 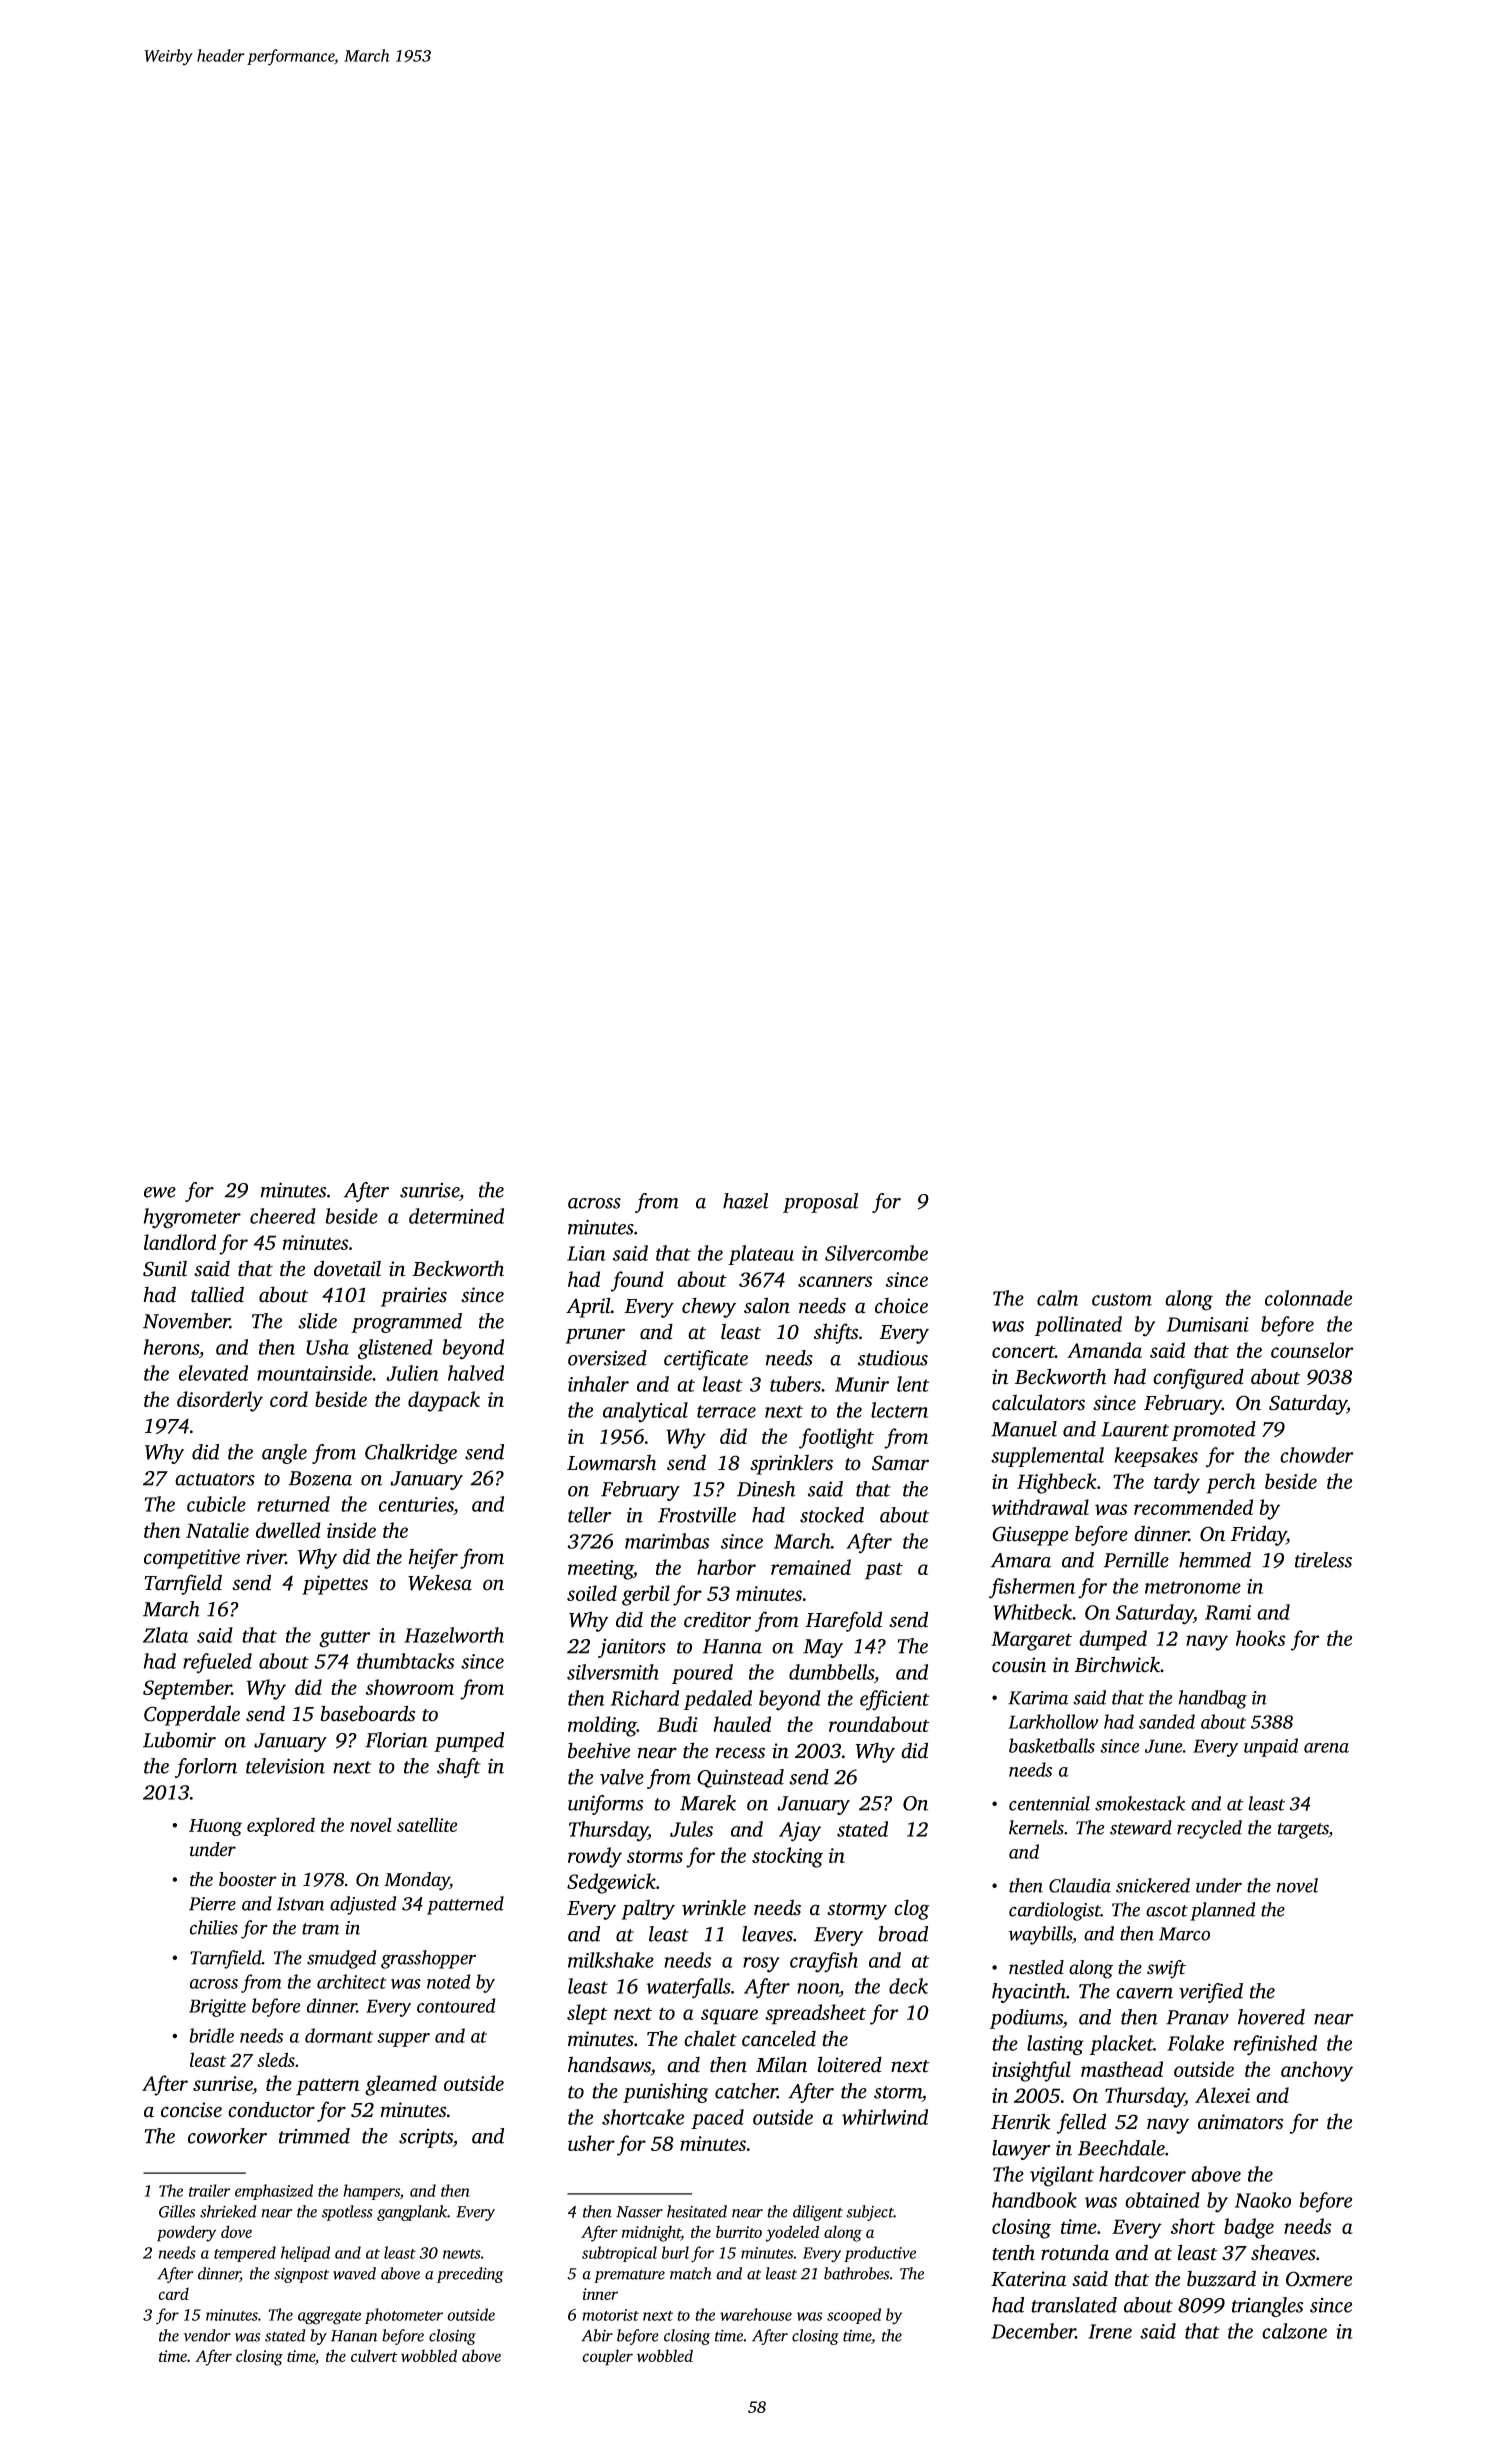 I want to click on hemmed, so click(x=1215, y=1560).
